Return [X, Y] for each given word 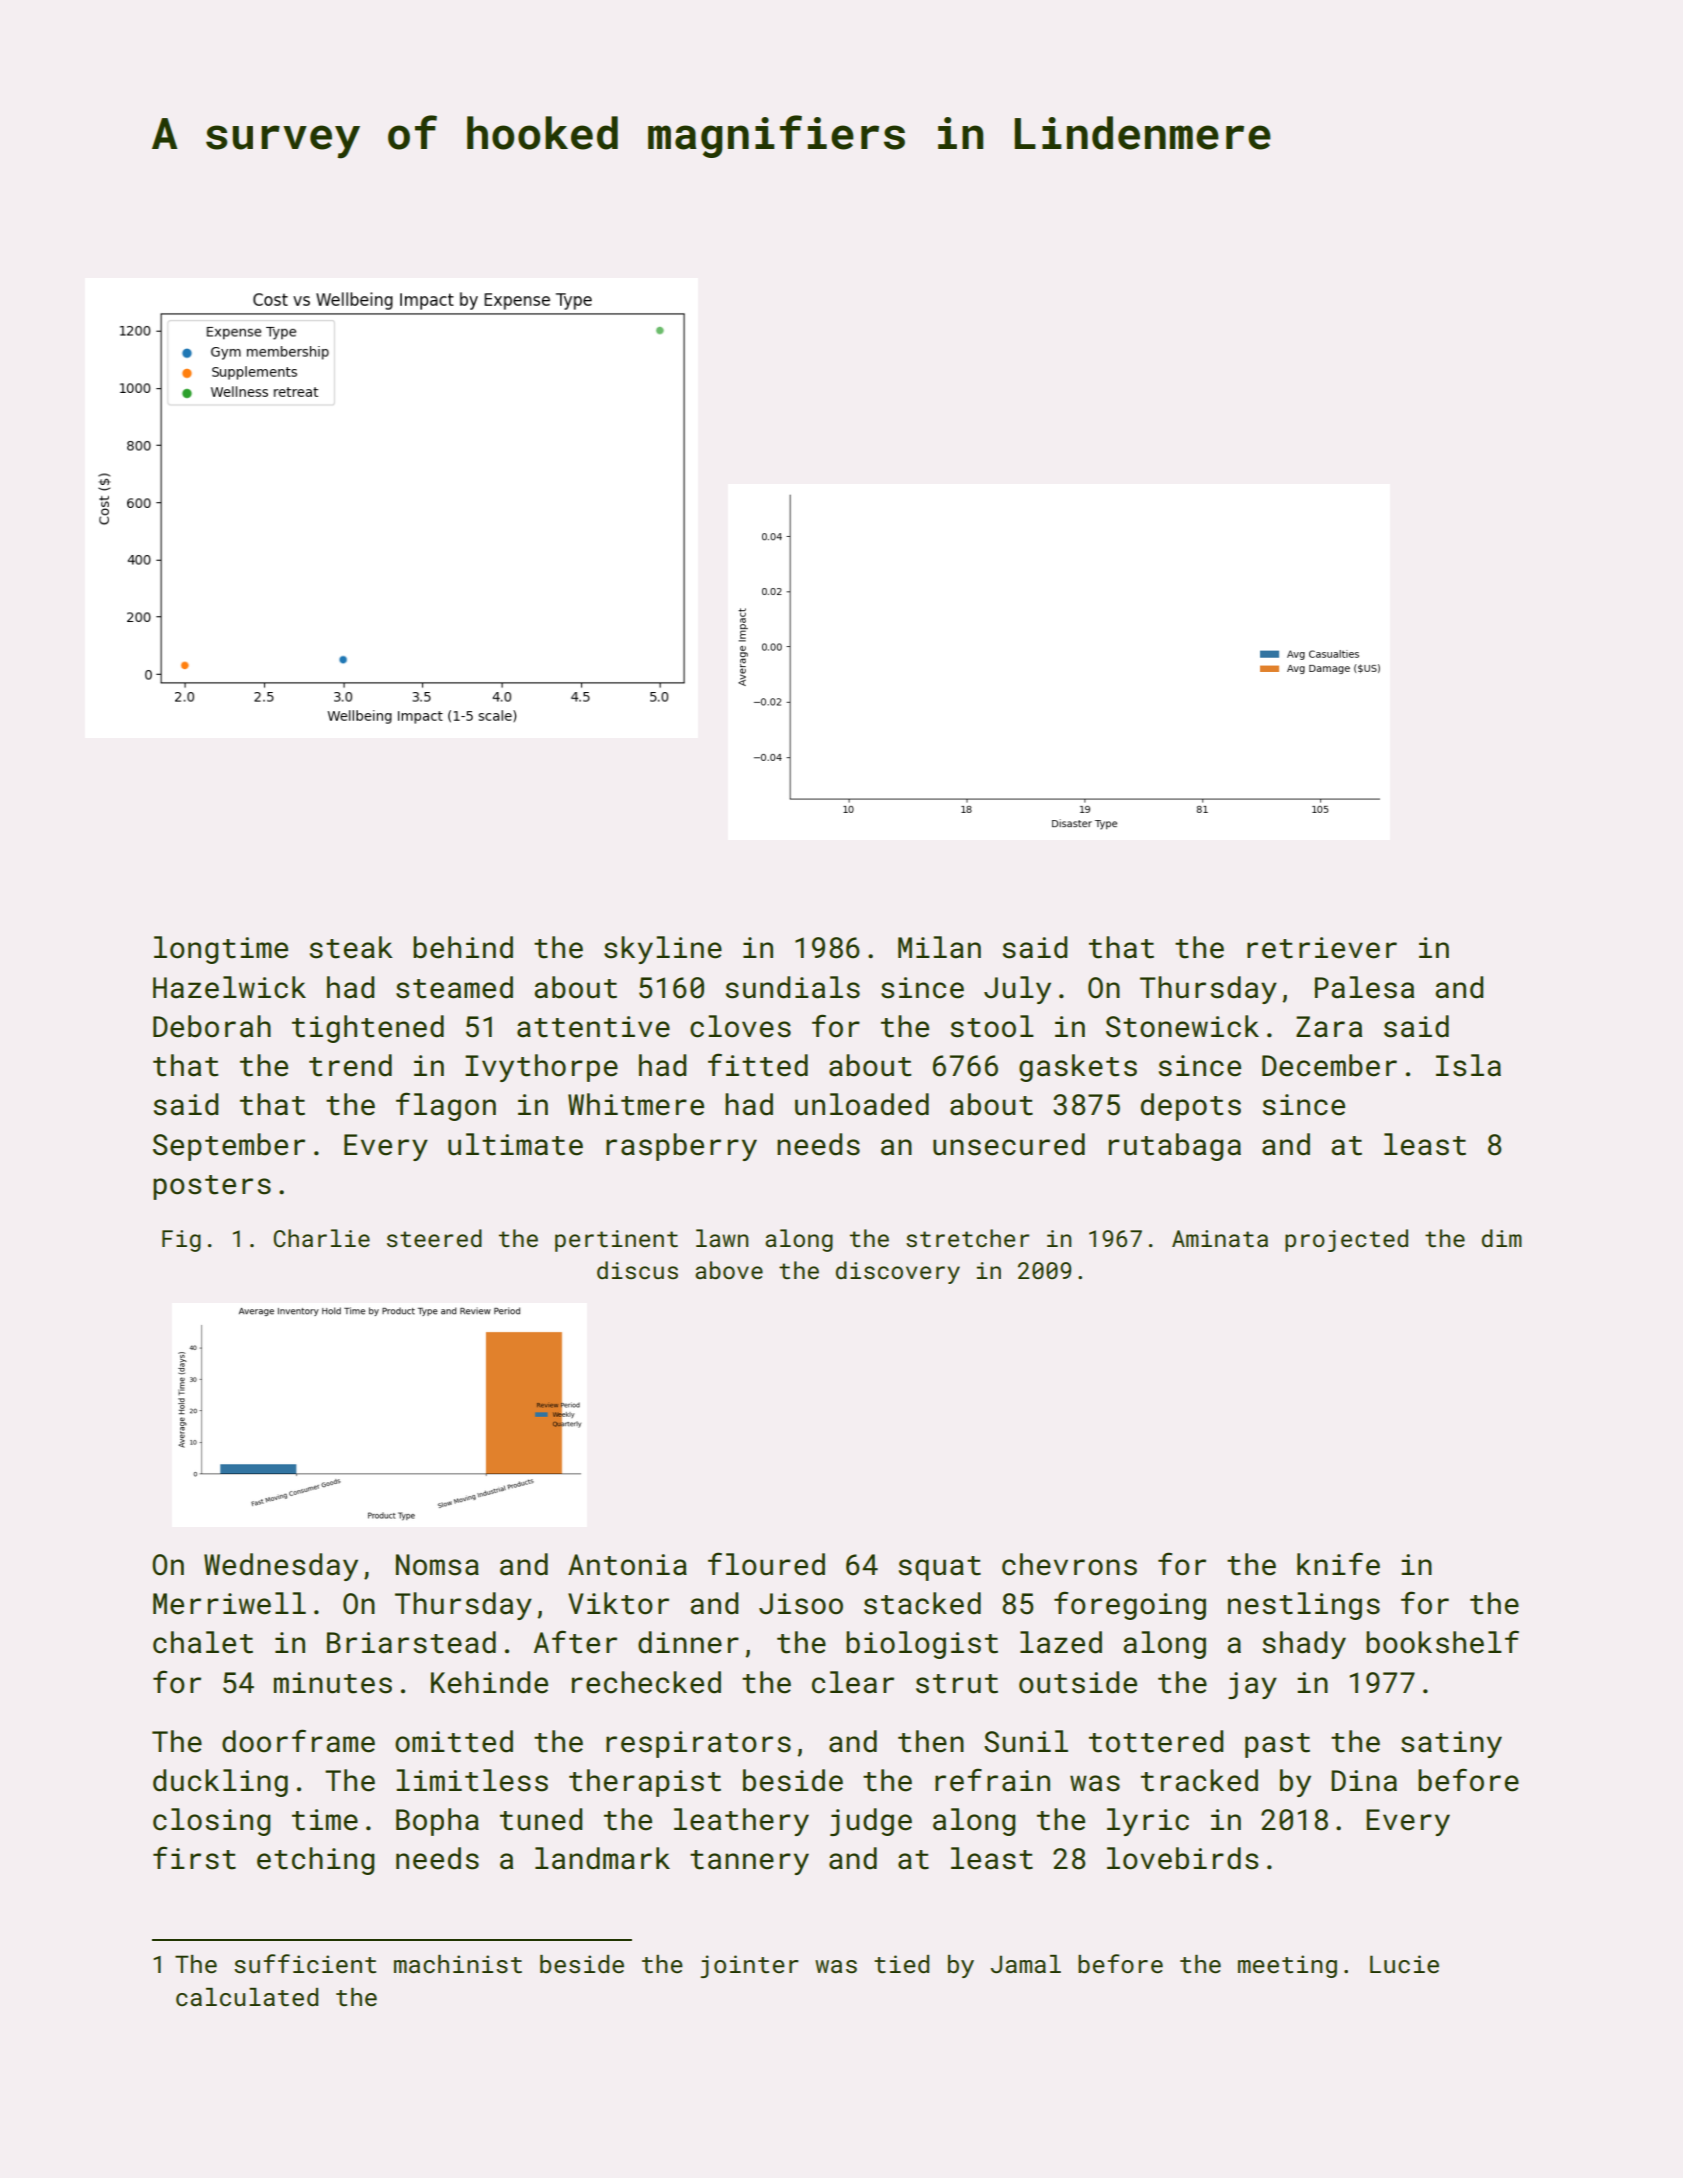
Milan [939, 947]
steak [351, 947]
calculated [247, 1997]
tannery [749, 1862]
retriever [1322, 948]
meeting [1287, 1966]
